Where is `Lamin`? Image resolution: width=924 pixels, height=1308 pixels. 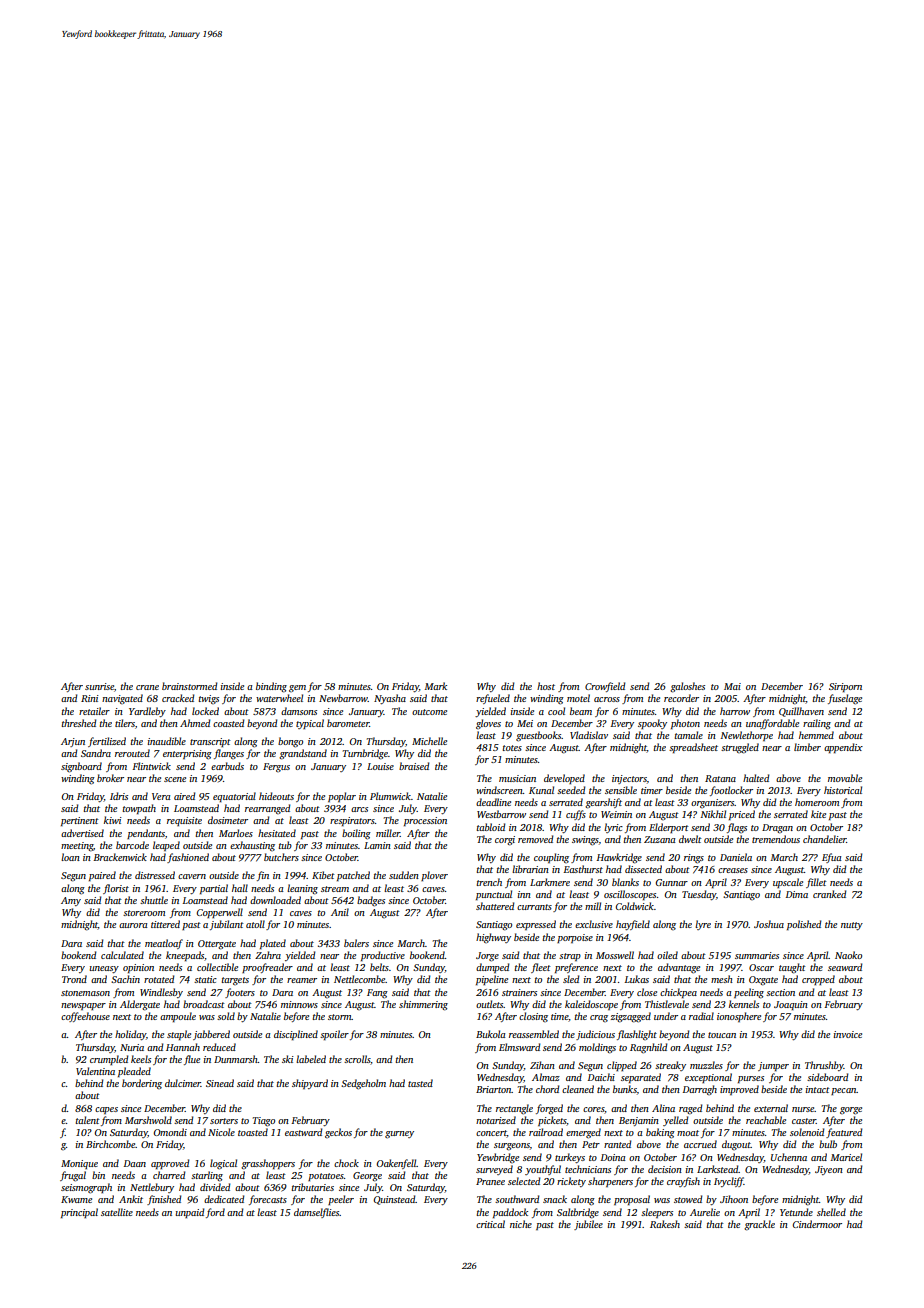 Lamin is located at coordinates (377, 845).
